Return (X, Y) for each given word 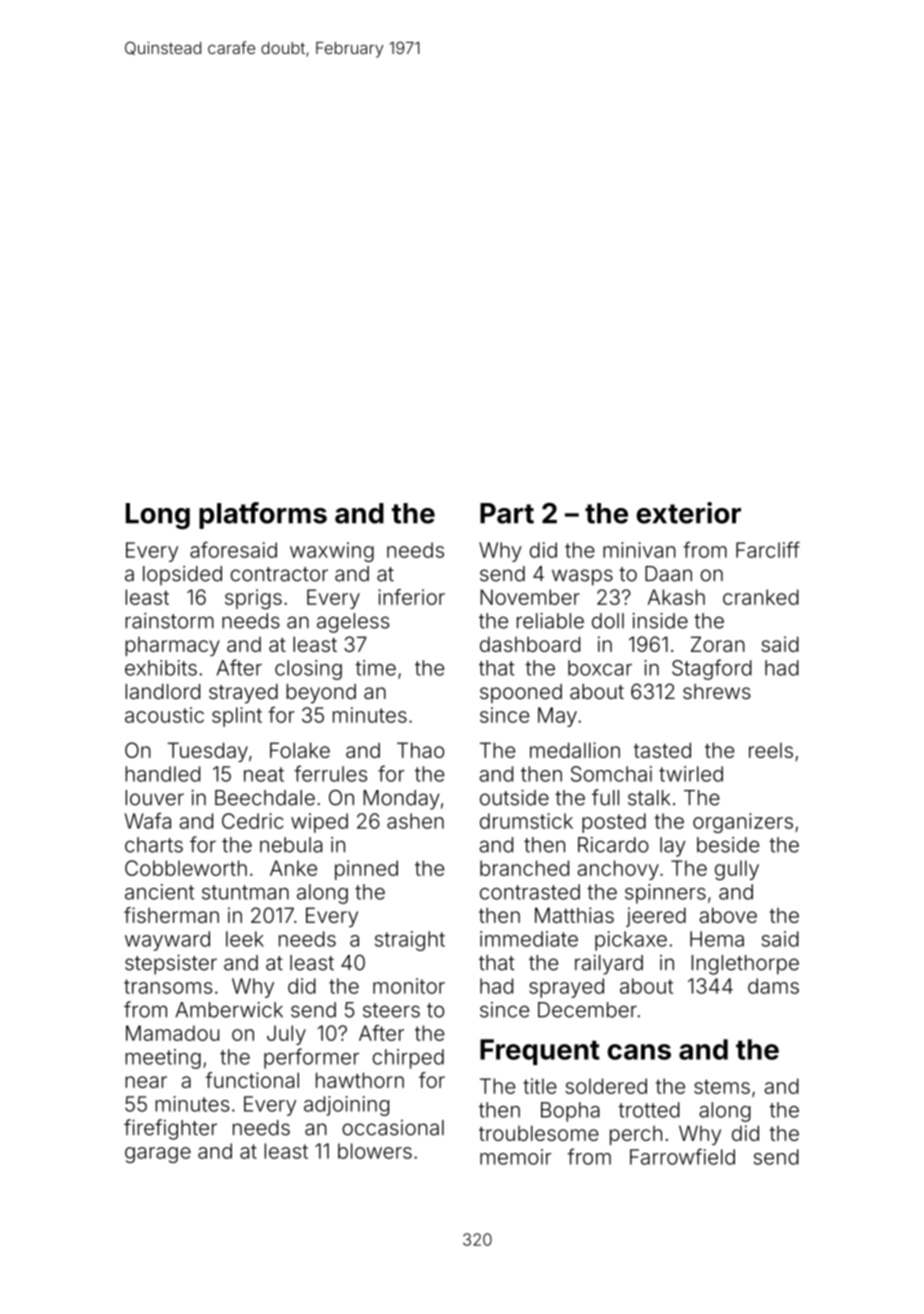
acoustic (164, 715)
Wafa (148, 821)
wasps (582, 577)
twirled (691, 774)
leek (245, 939)
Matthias (574, 915)
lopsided (182, 576)
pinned (366, 870)
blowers (375, 1151)
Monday (402, 800)
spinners (665, 894)
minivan (639, 550)
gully (737, 870)
